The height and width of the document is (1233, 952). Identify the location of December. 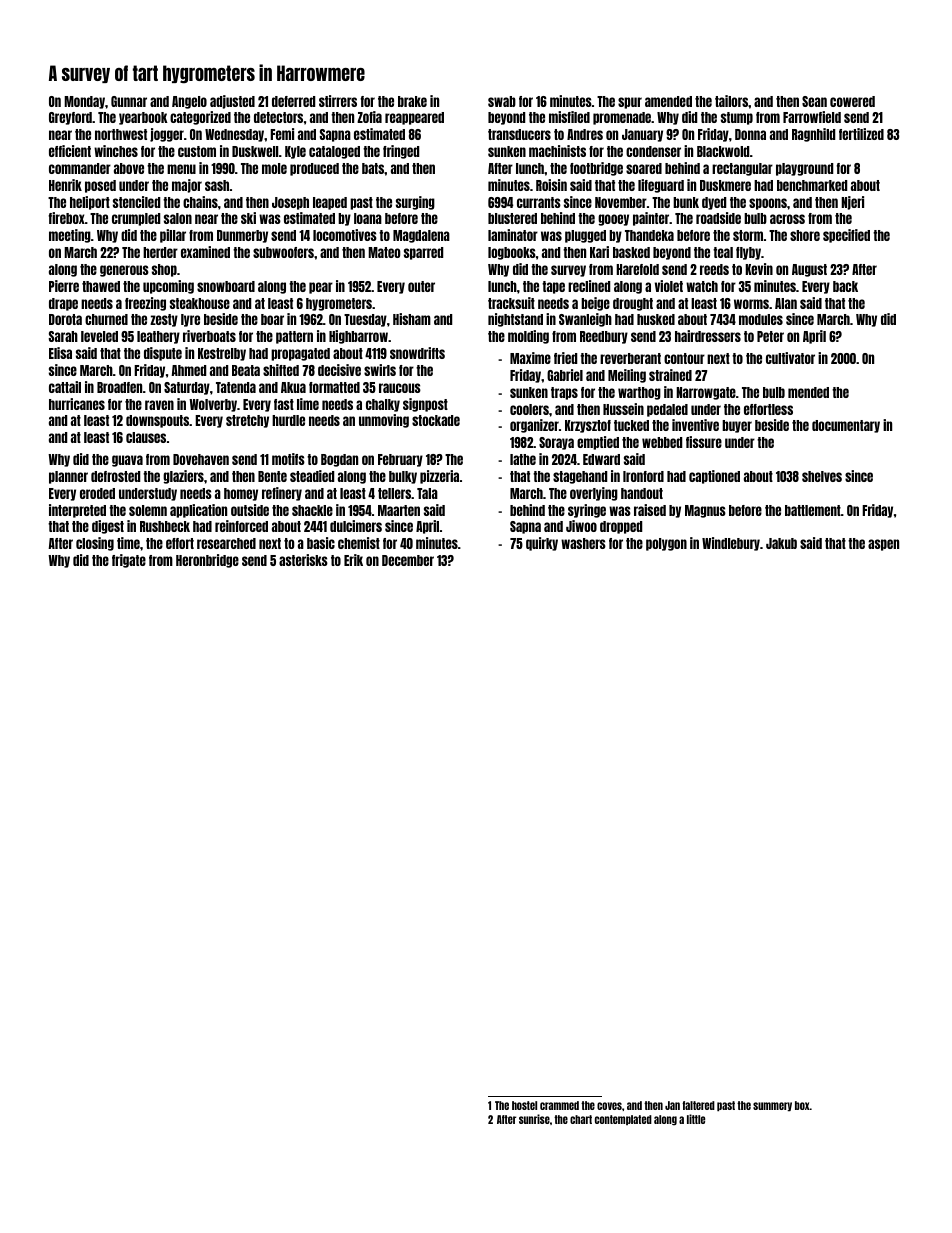
(408, 560).
